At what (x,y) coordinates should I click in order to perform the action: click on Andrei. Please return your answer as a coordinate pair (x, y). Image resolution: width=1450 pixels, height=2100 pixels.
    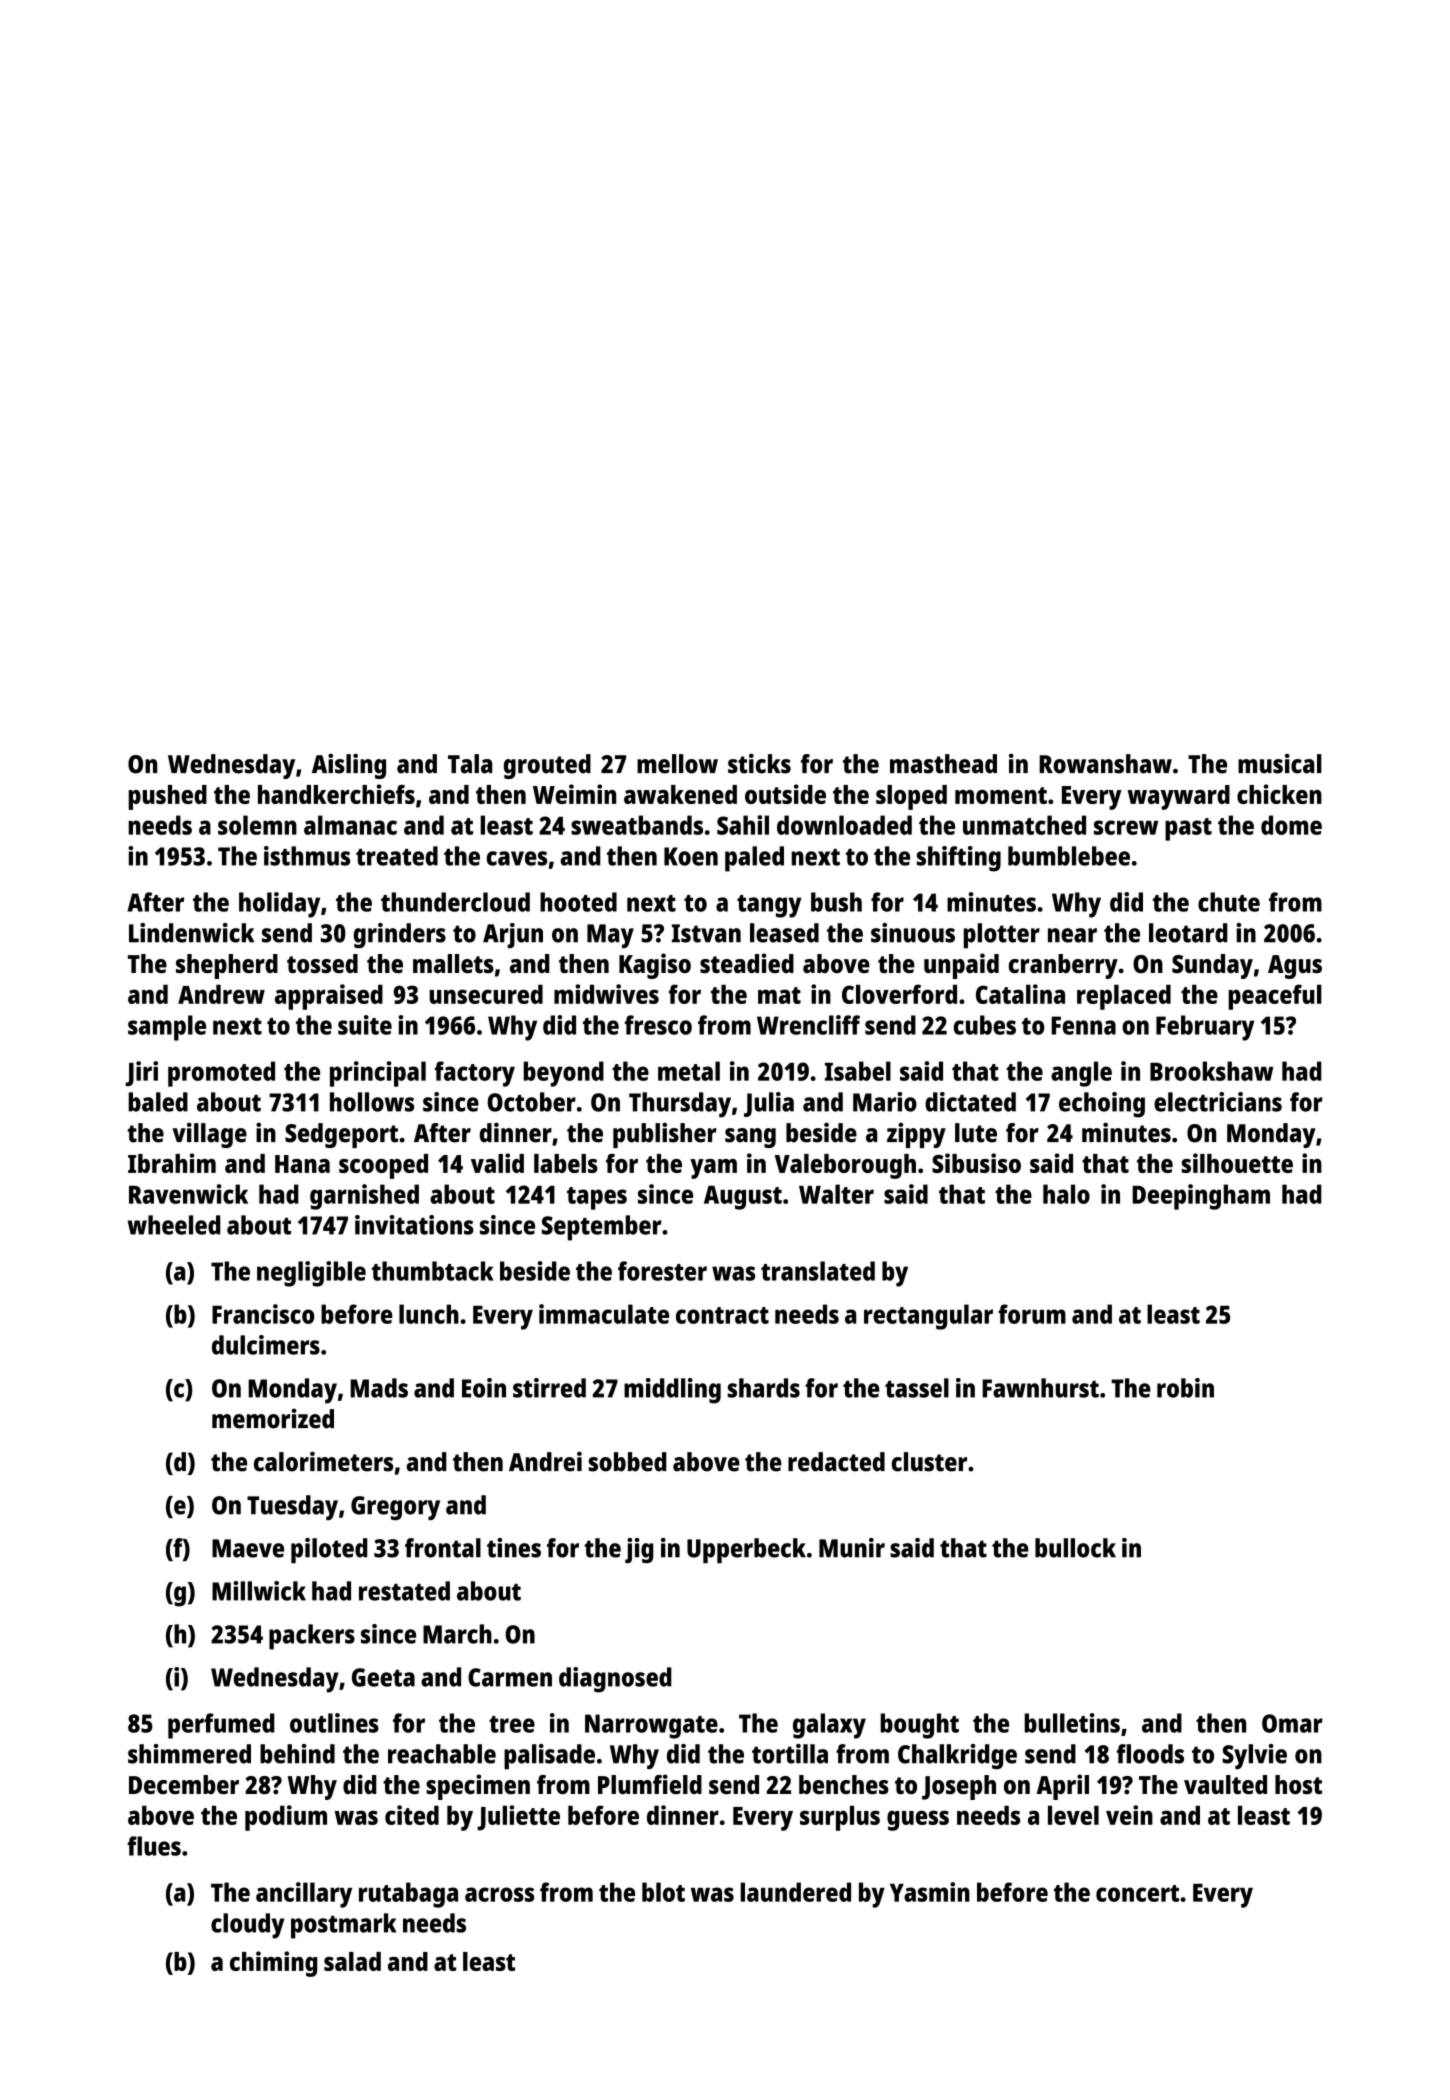
    Looking at the image, I should click on (545, 1461).
